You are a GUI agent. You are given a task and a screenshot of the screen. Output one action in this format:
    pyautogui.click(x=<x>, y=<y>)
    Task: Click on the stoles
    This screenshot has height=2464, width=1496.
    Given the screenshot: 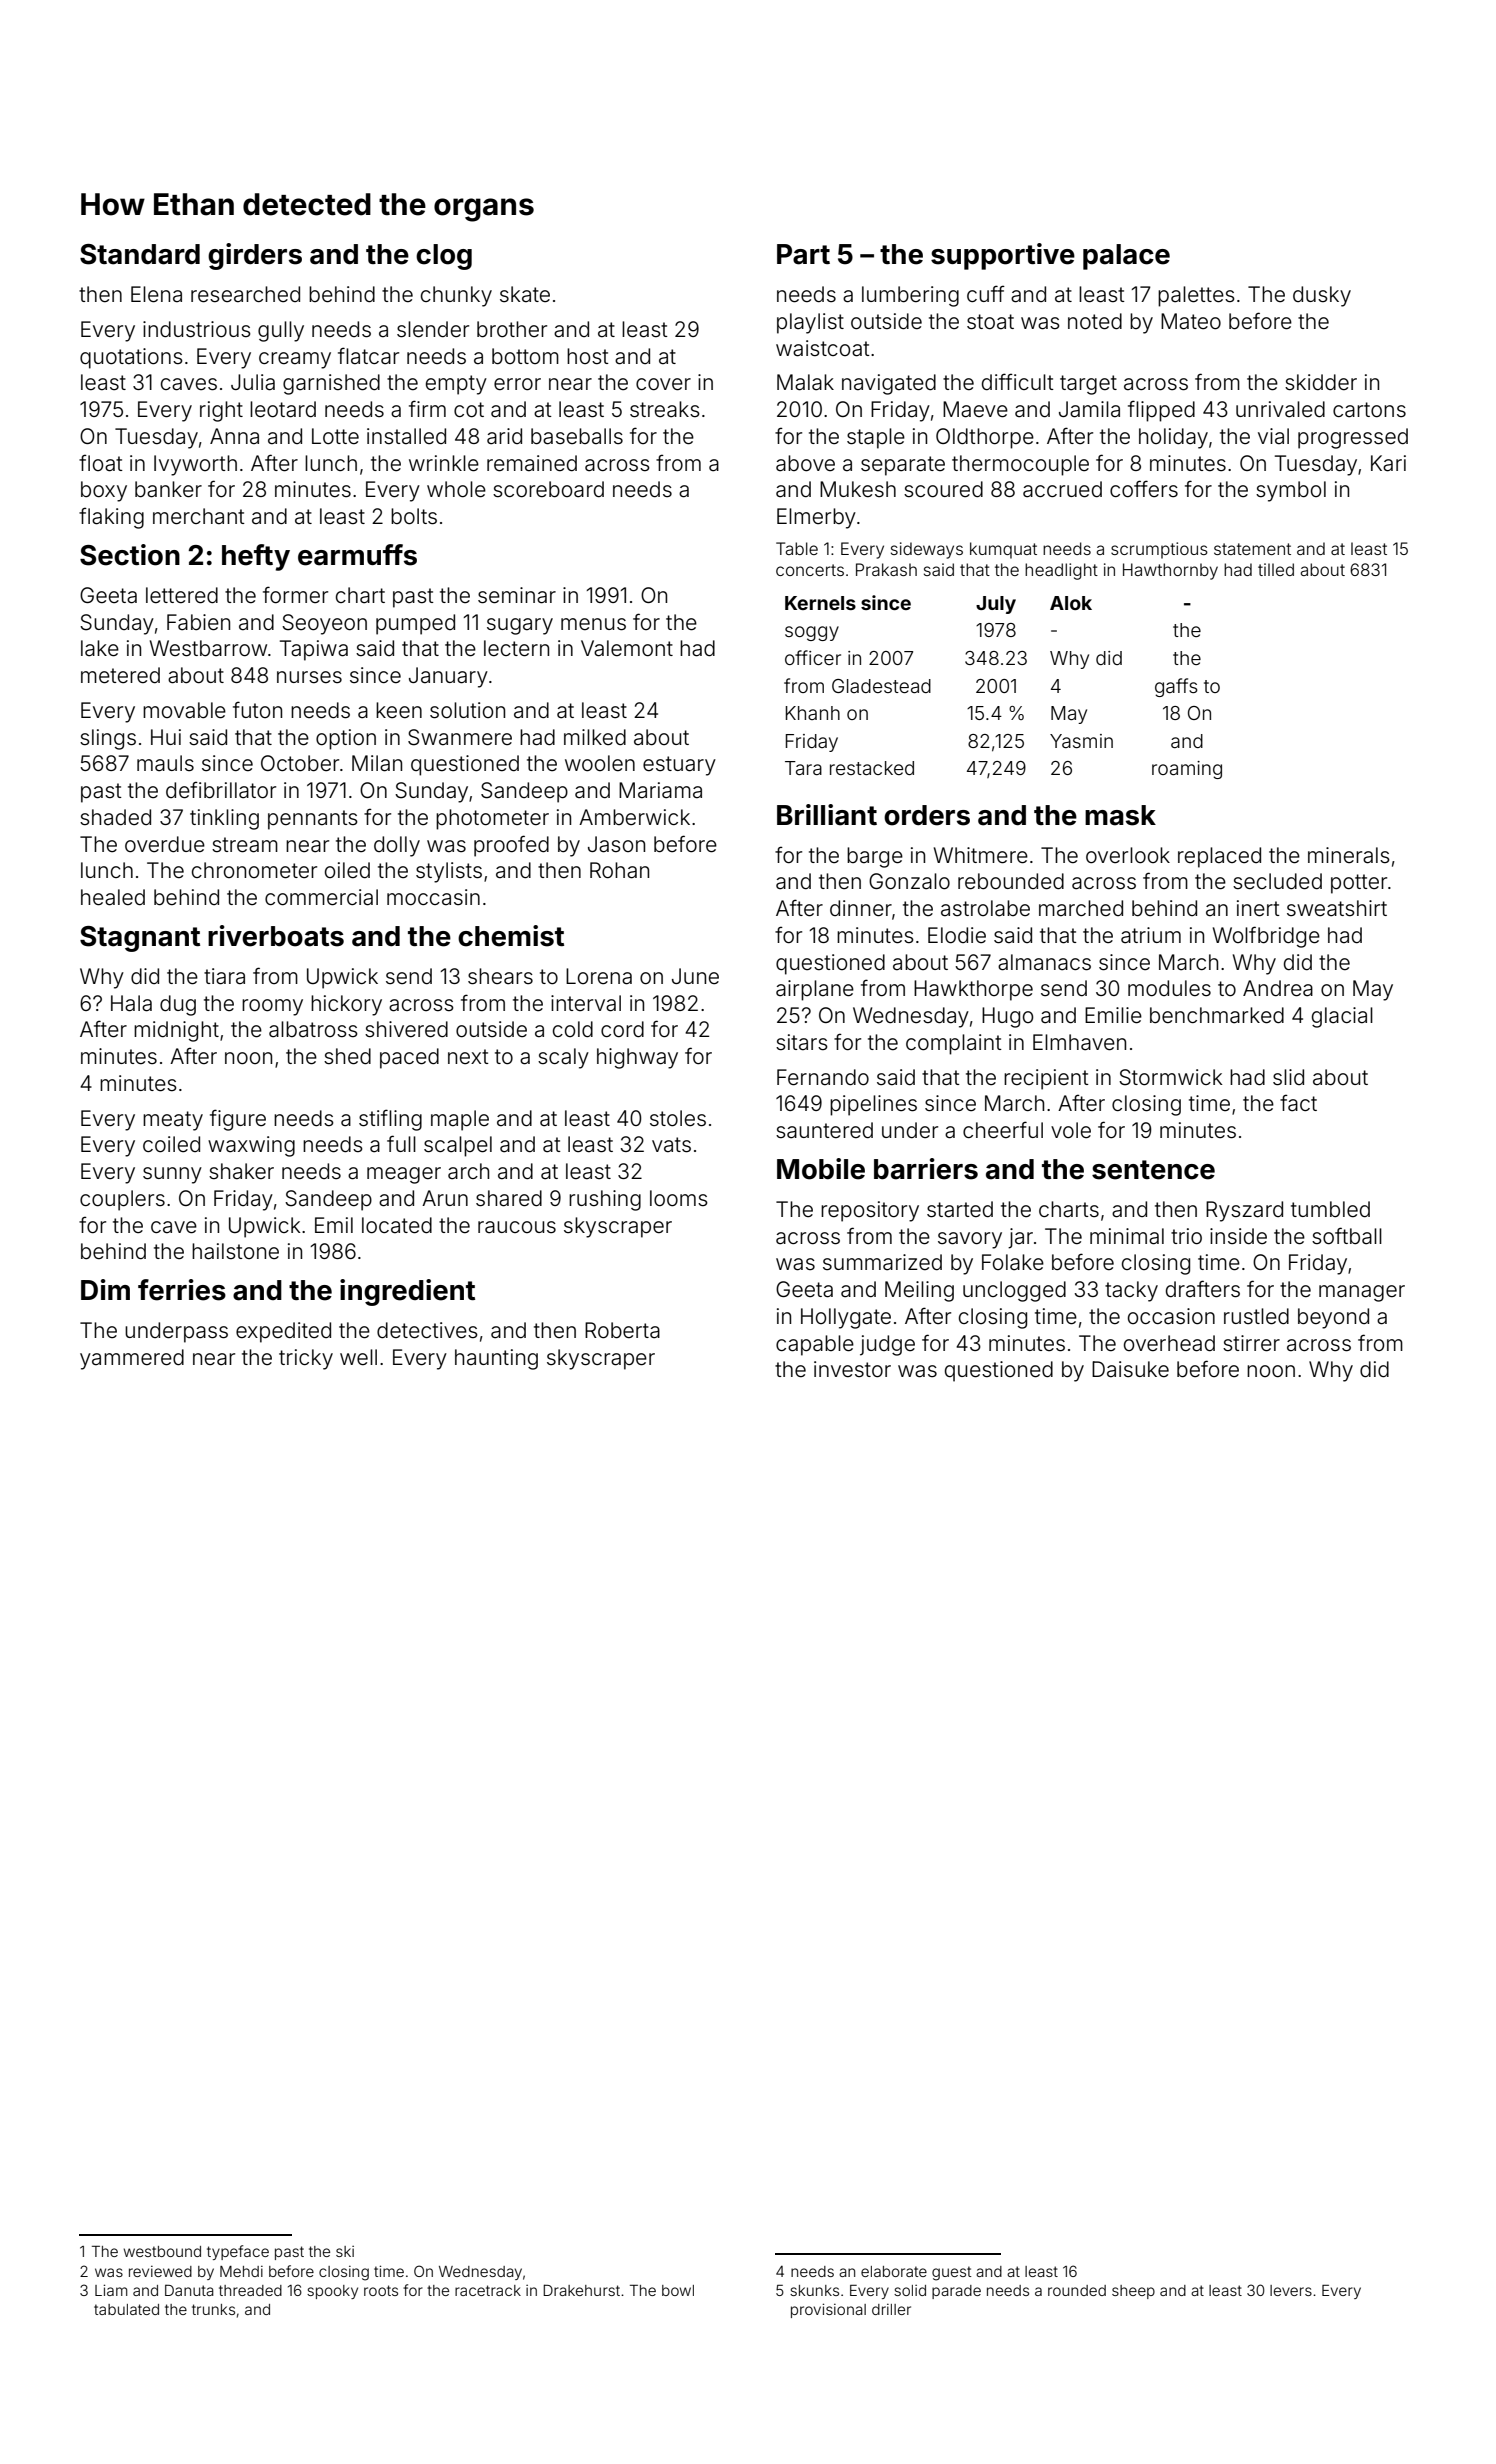 What is the action you would take?
    pyautogui.click(x=678, y=1118)
